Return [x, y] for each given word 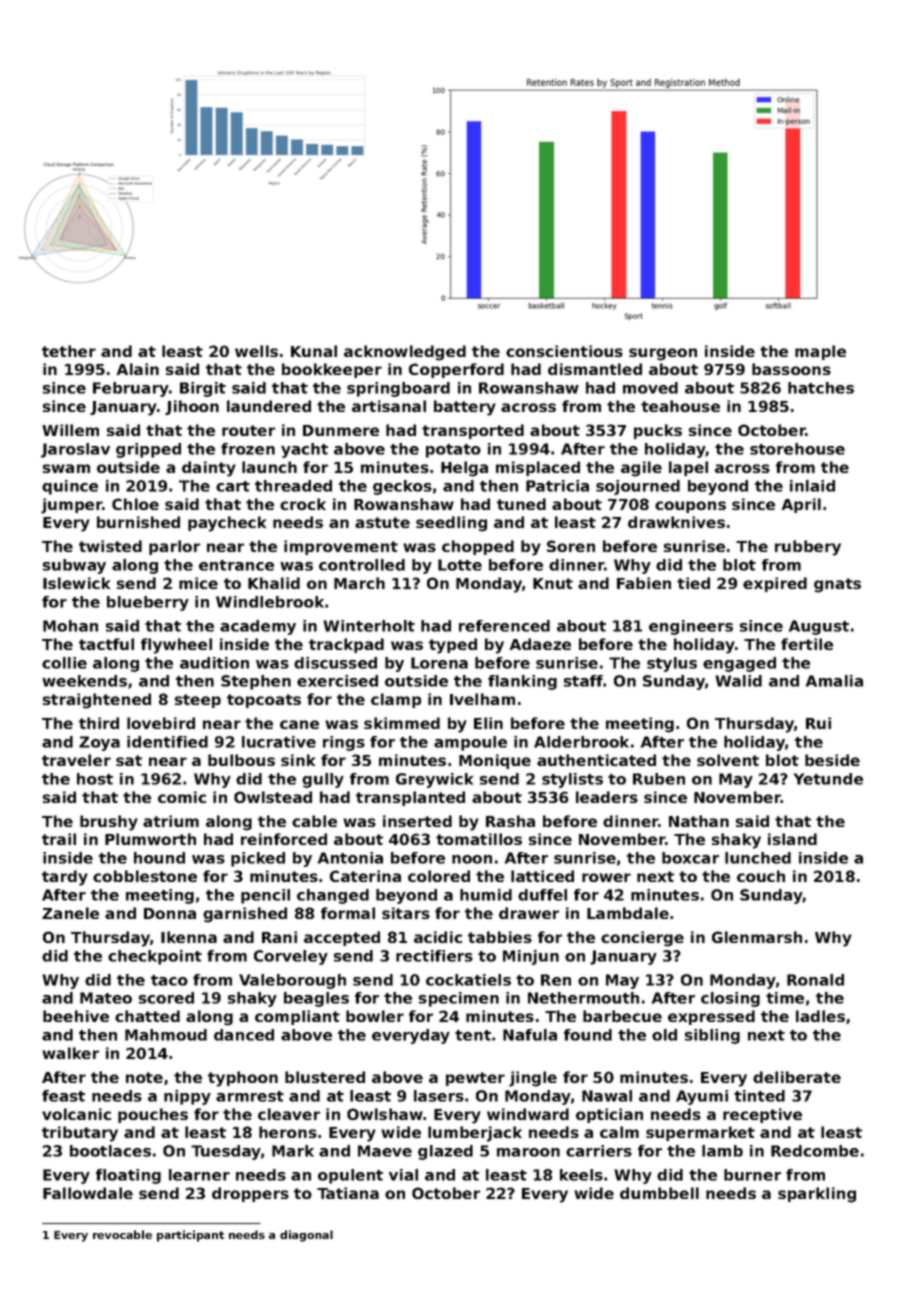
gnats [837, 585]
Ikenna [189, 937]
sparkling [817, 1195]
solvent [728, 760]
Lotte [460, 565]
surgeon [663, 354]
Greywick [434, 780]
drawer [529, 913]
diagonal [306, 1236]
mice [198, 583]
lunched [758, 858]
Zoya [99, 743]
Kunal [314, 351]
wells [256, 351]
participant [190, 1236]
